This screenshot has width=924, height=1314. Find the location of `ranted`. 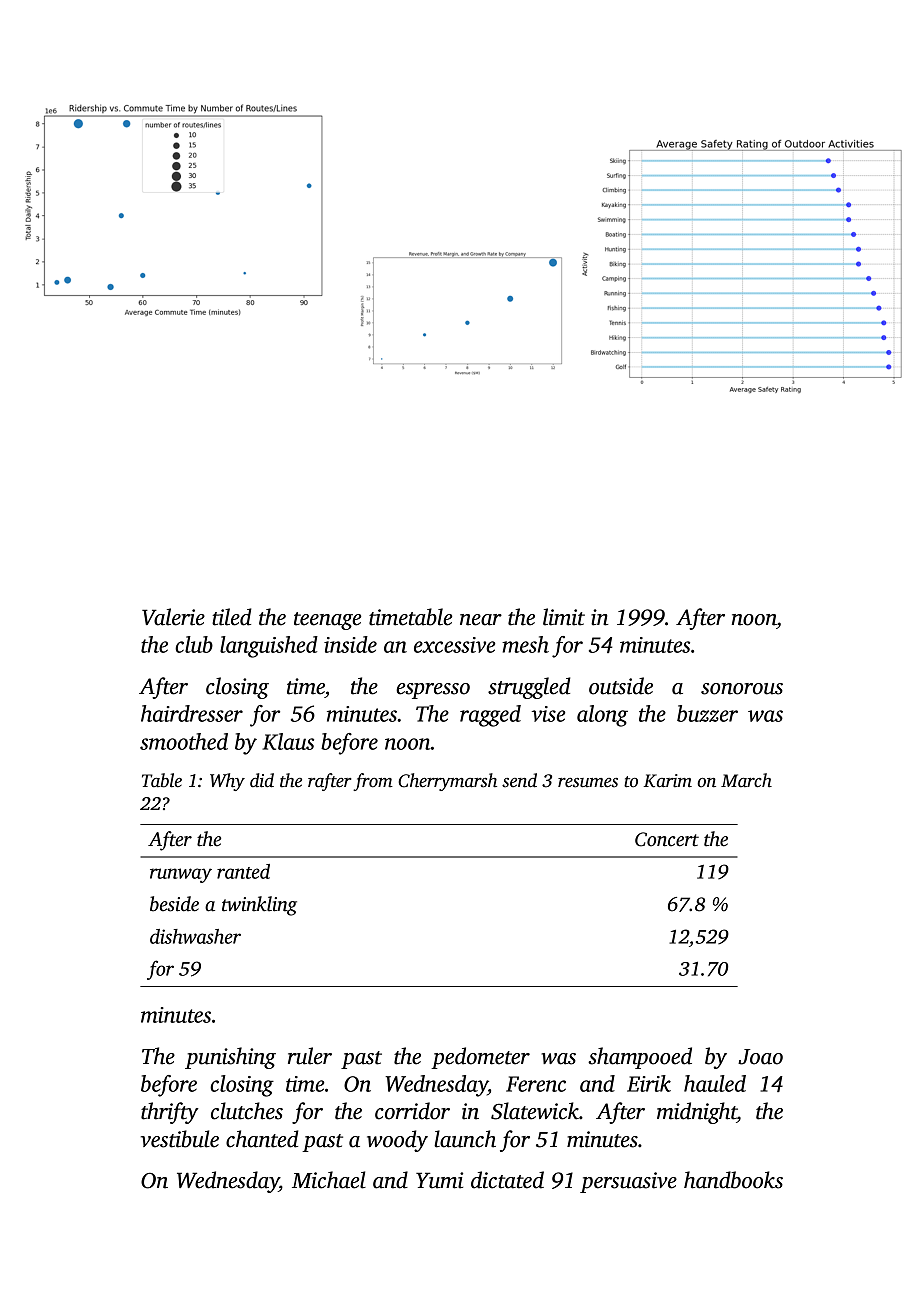

ranted is located at coordinates (243, 871).
